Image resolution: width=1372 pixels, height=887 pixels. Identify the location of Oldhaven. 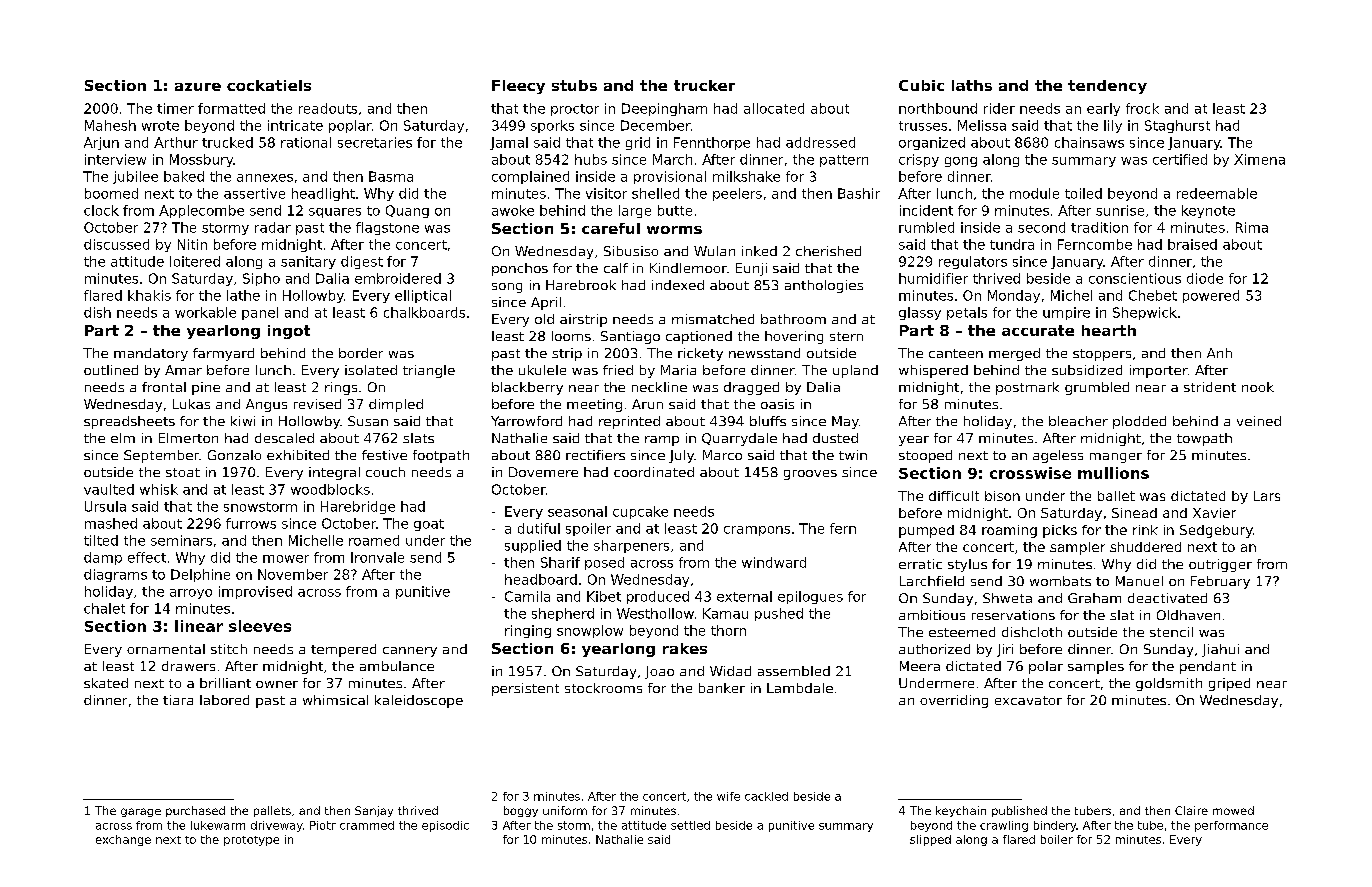
(1188, 615).
